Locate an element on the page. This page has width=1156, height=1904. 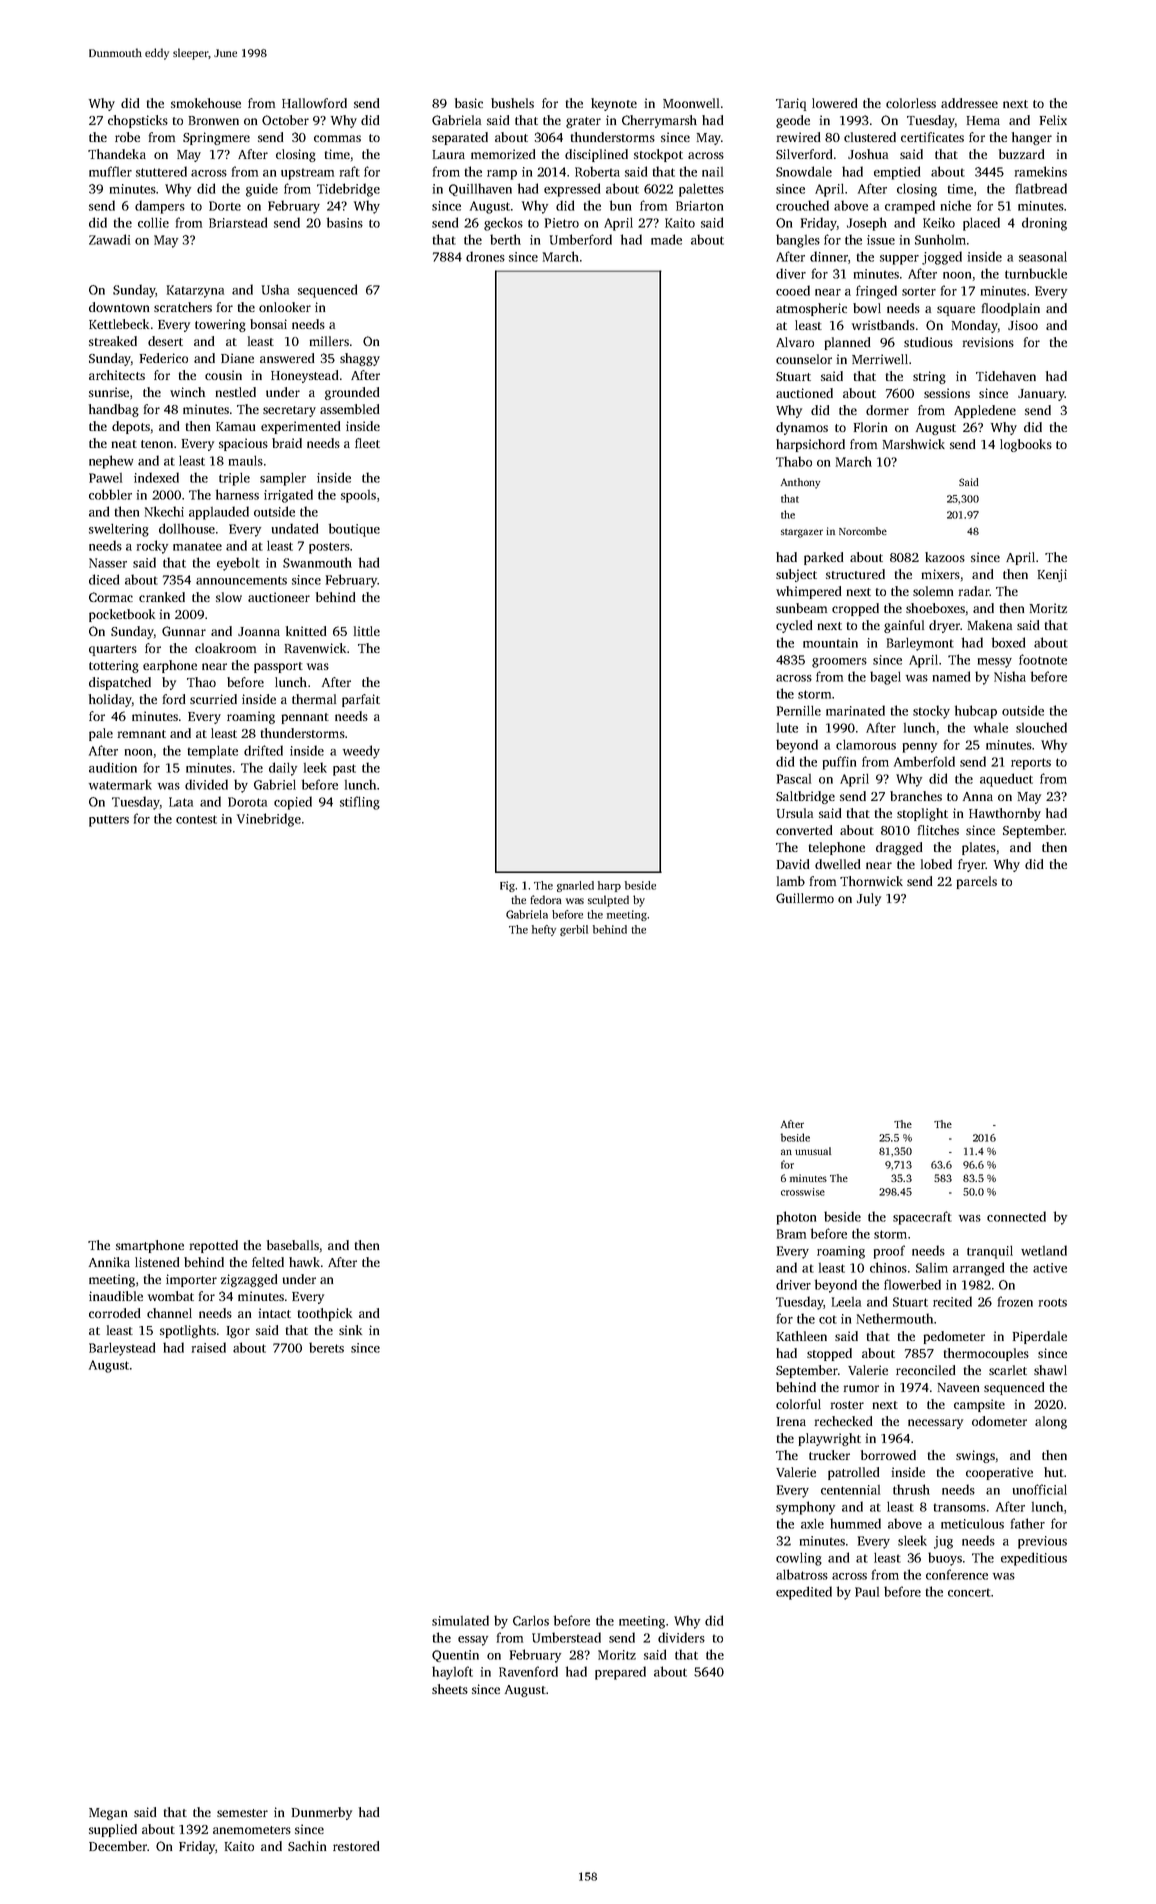
pennant is located at coordinates (305, 718).
